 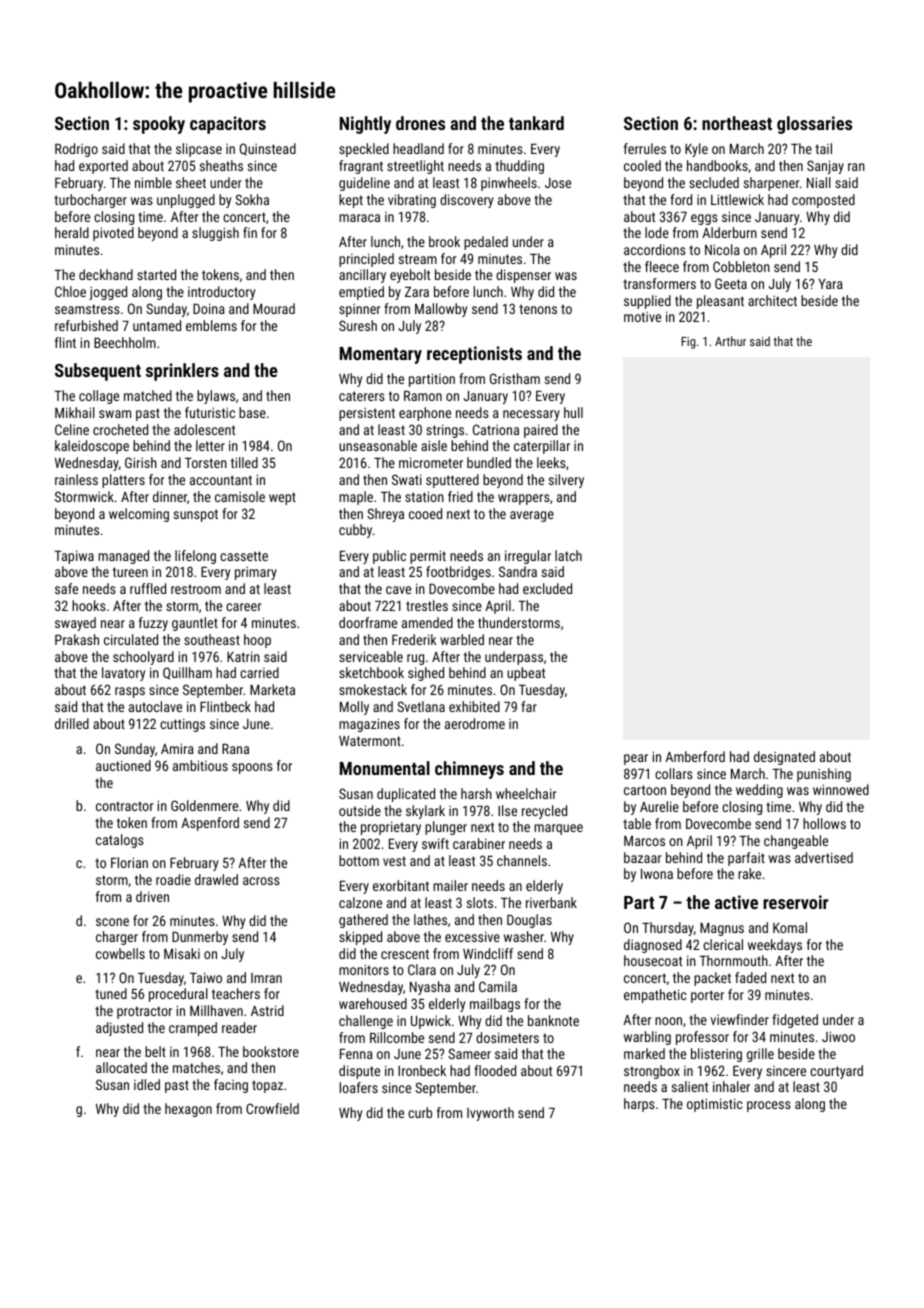 I want to click on Gristham, so click(x=515, y=378).
